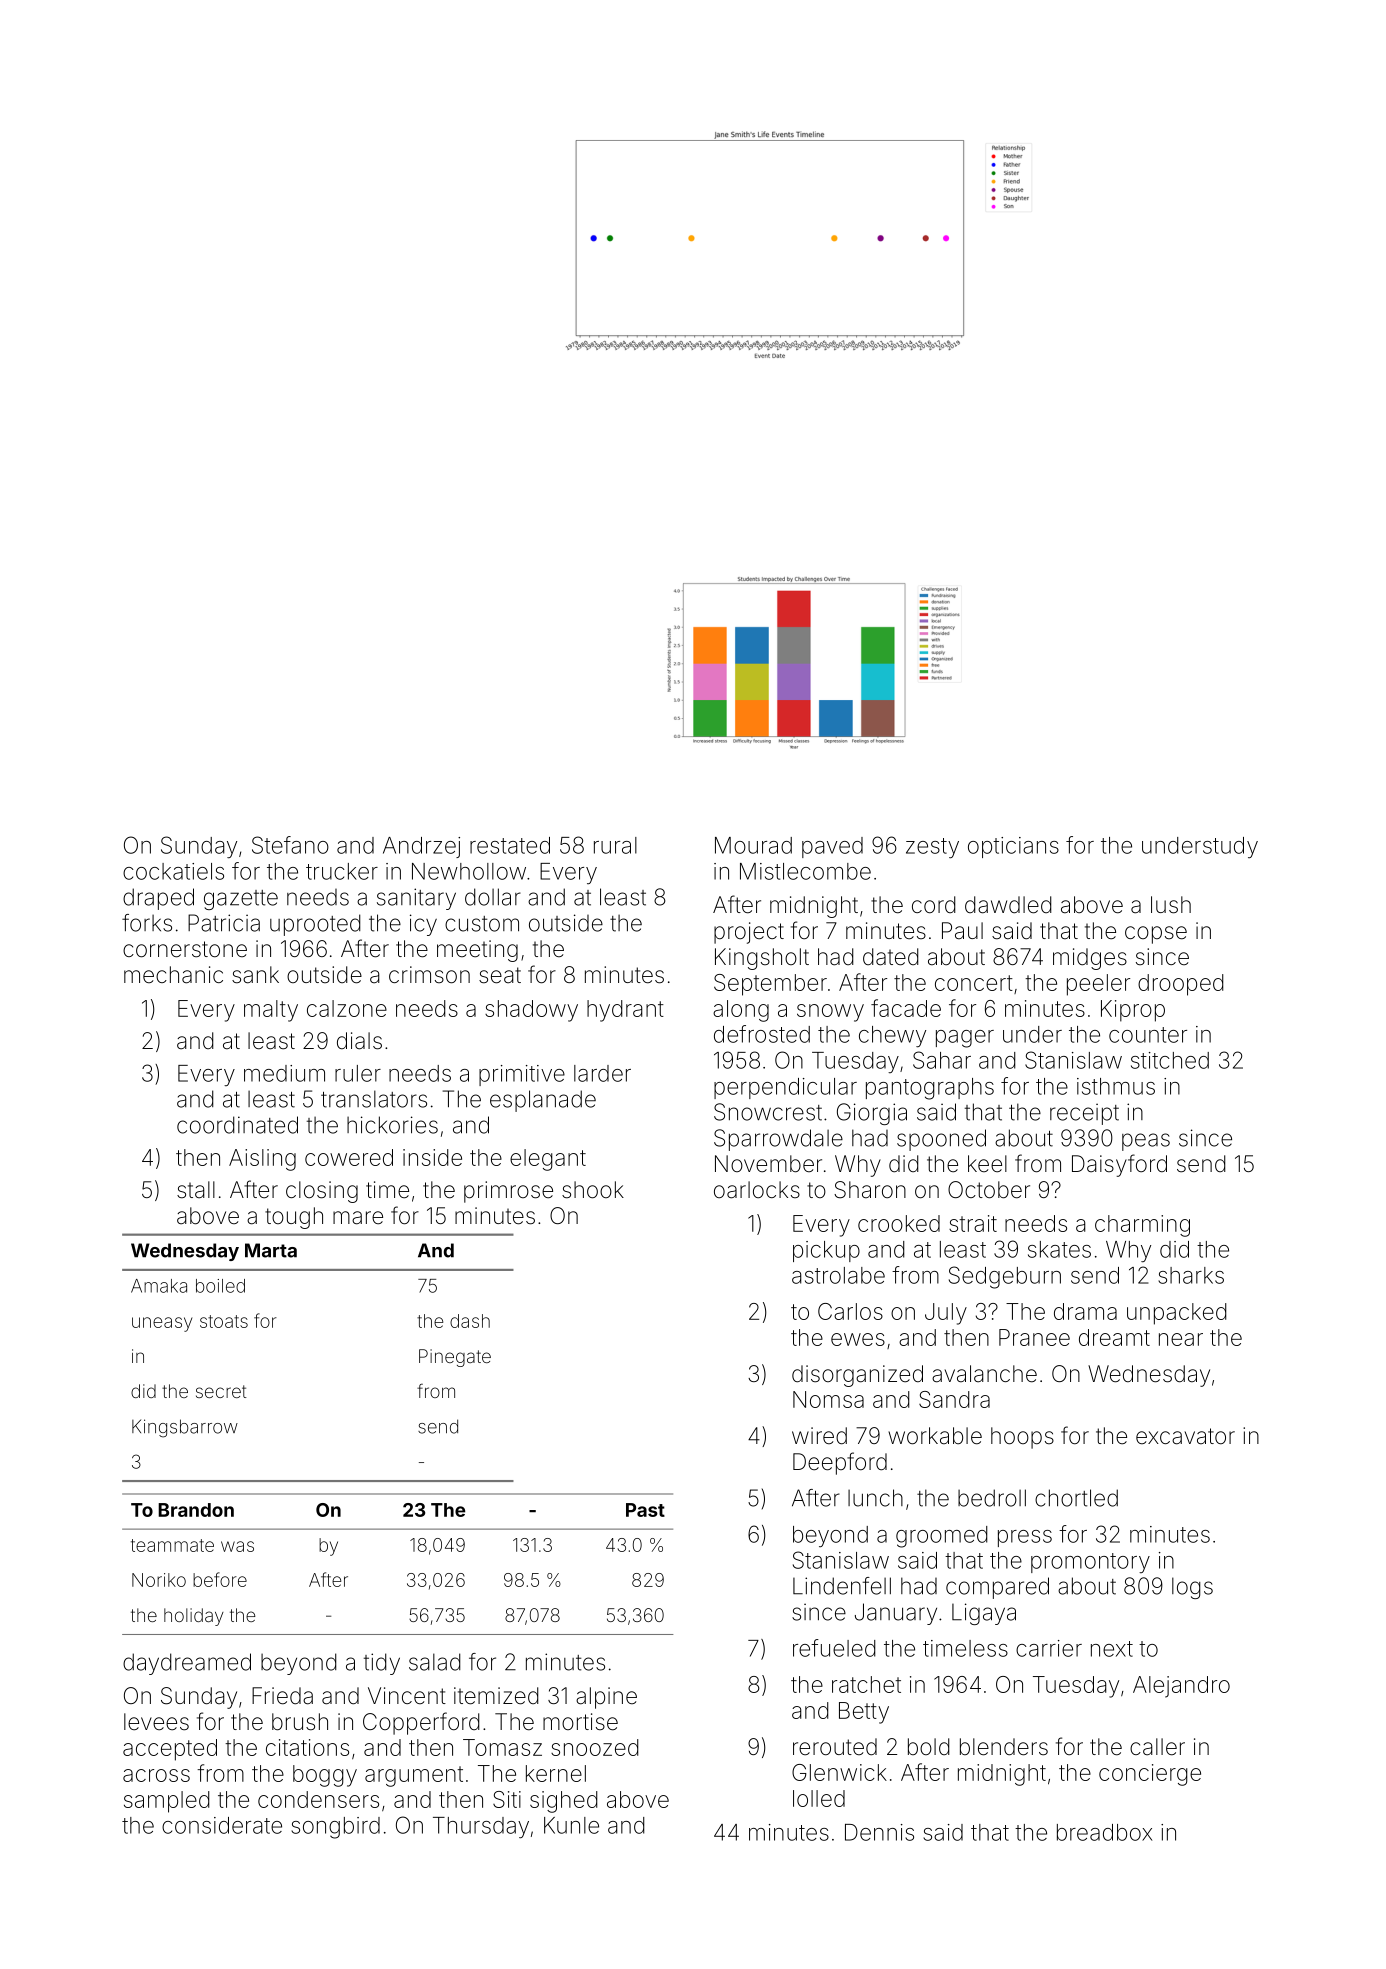 Image resolution: width=1386 pixels, height=1969 pixels. What do you see at coordinates (416, 899) in the page?
I see `sanitary` at bounding box center [416, 899].
